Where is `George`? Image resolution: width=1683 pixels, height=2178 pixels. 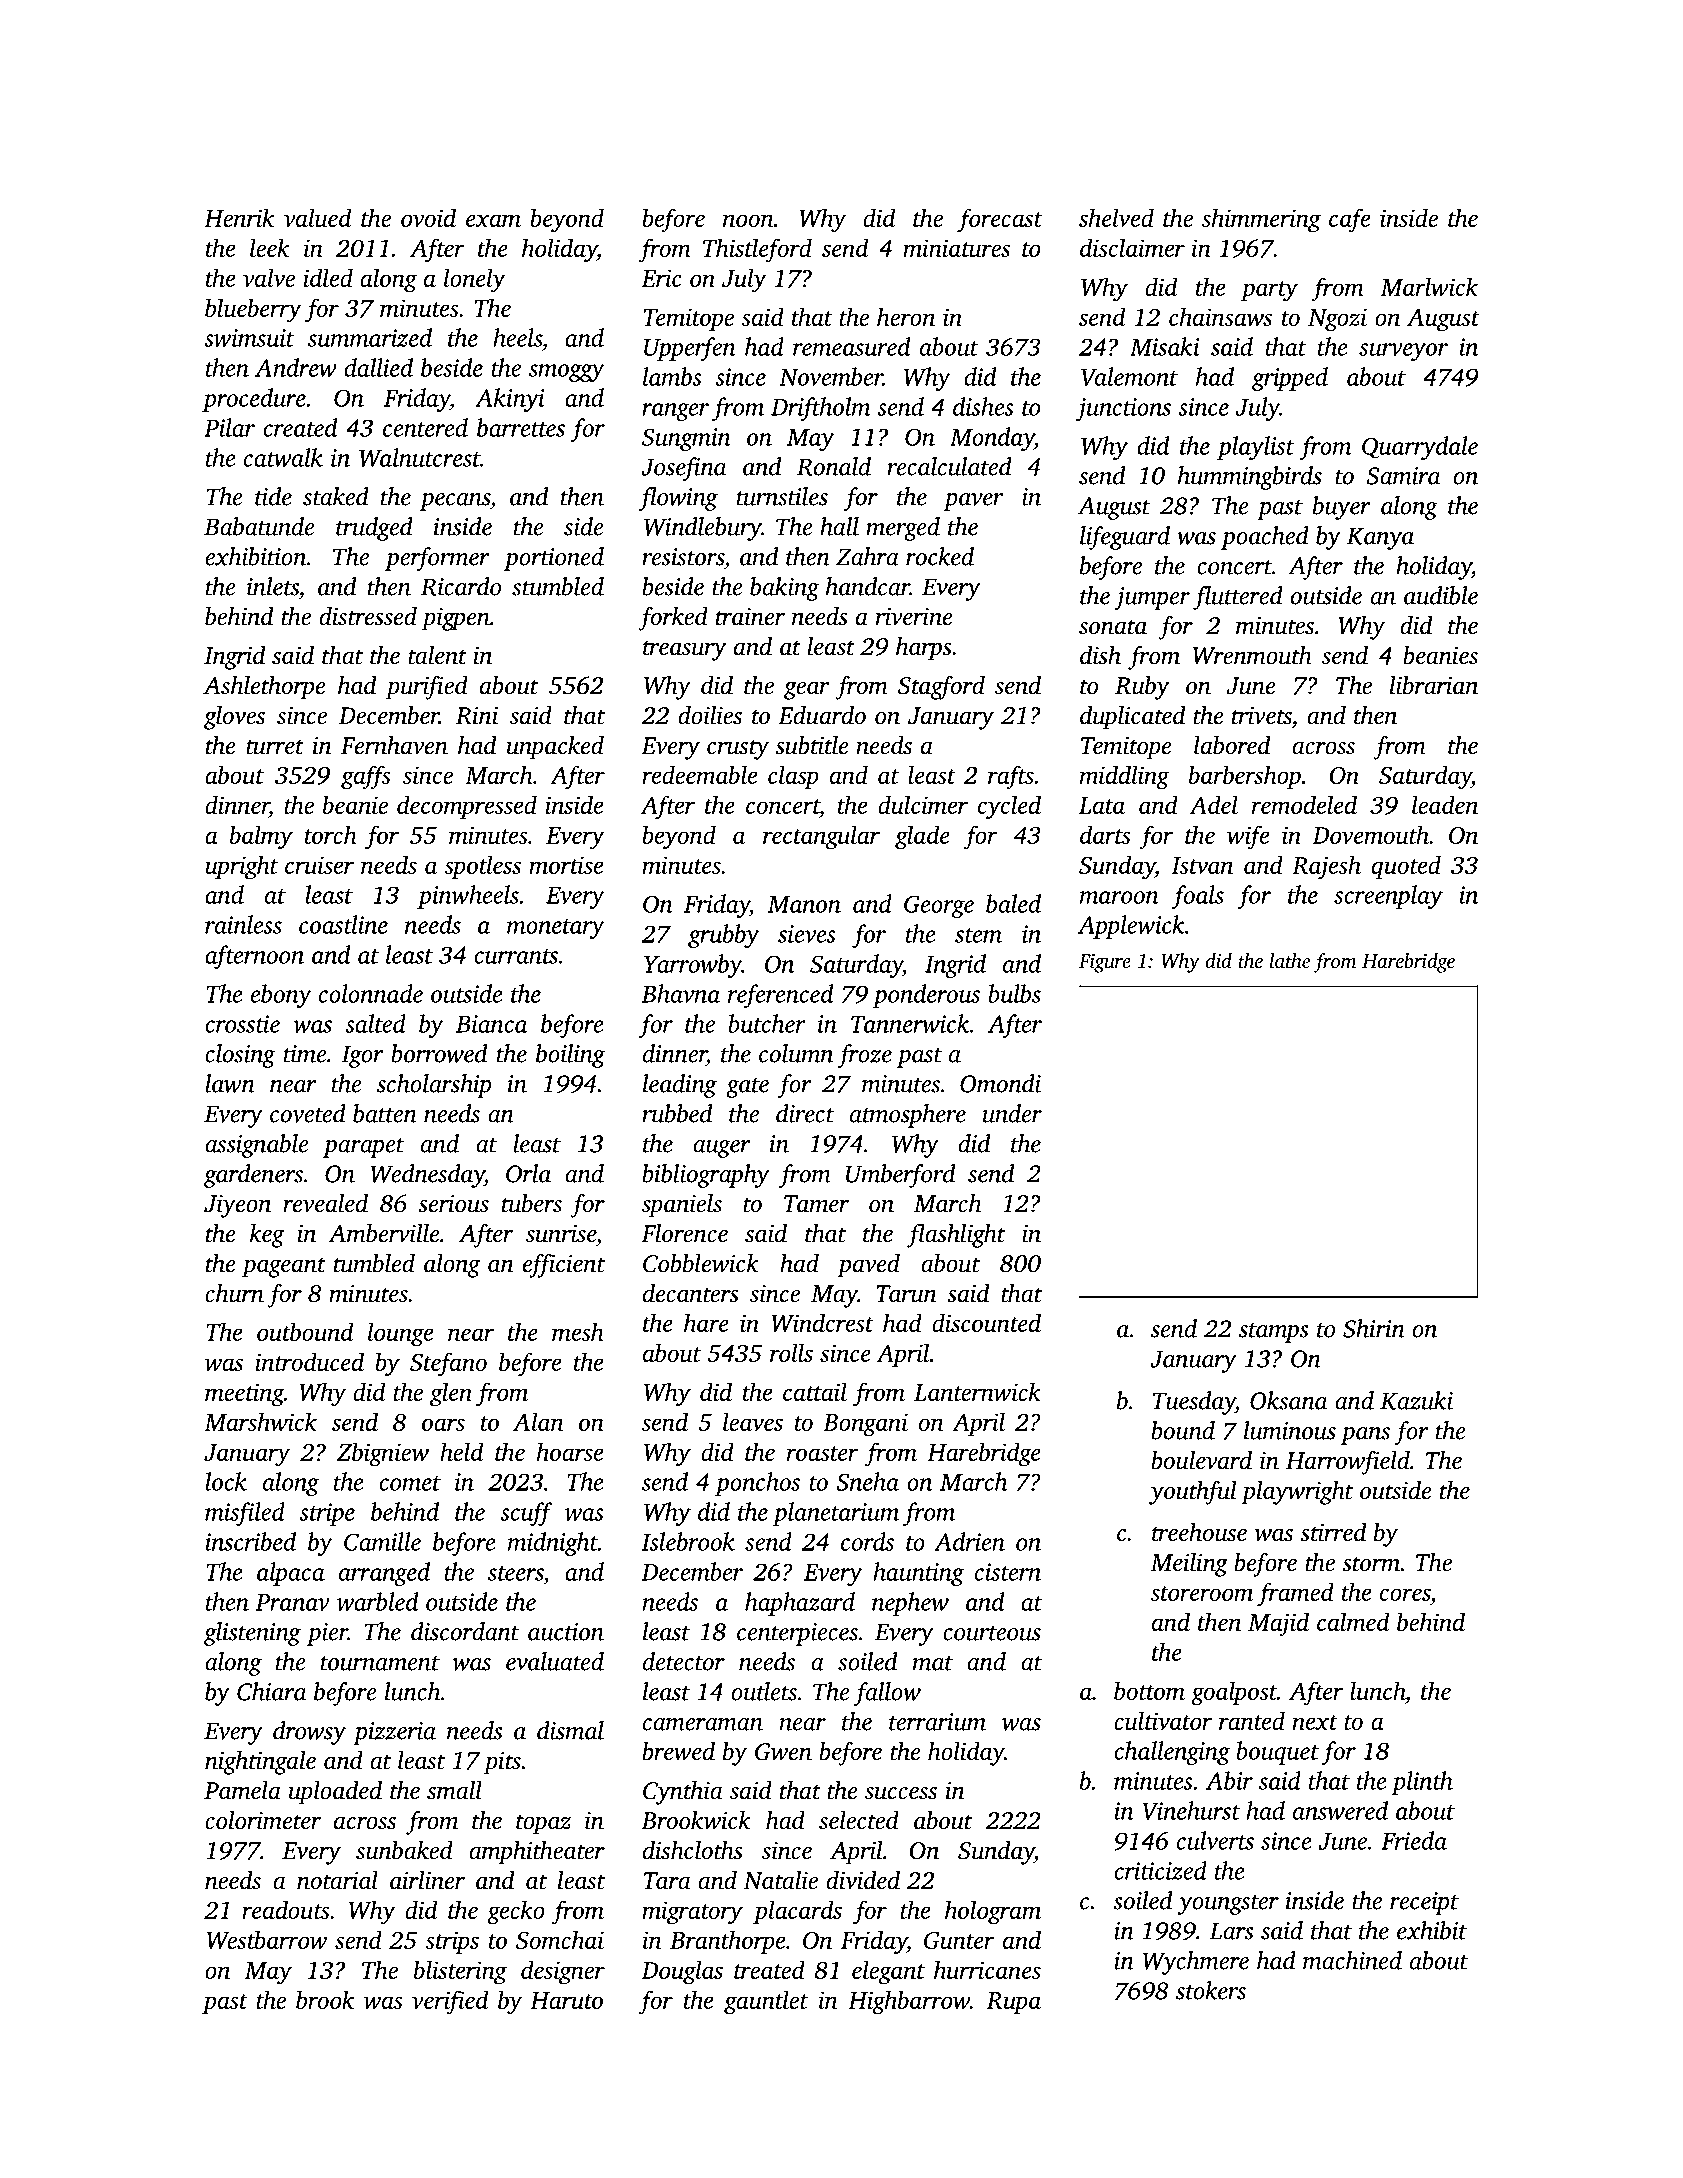 George is located at coordinates (939, 907).
